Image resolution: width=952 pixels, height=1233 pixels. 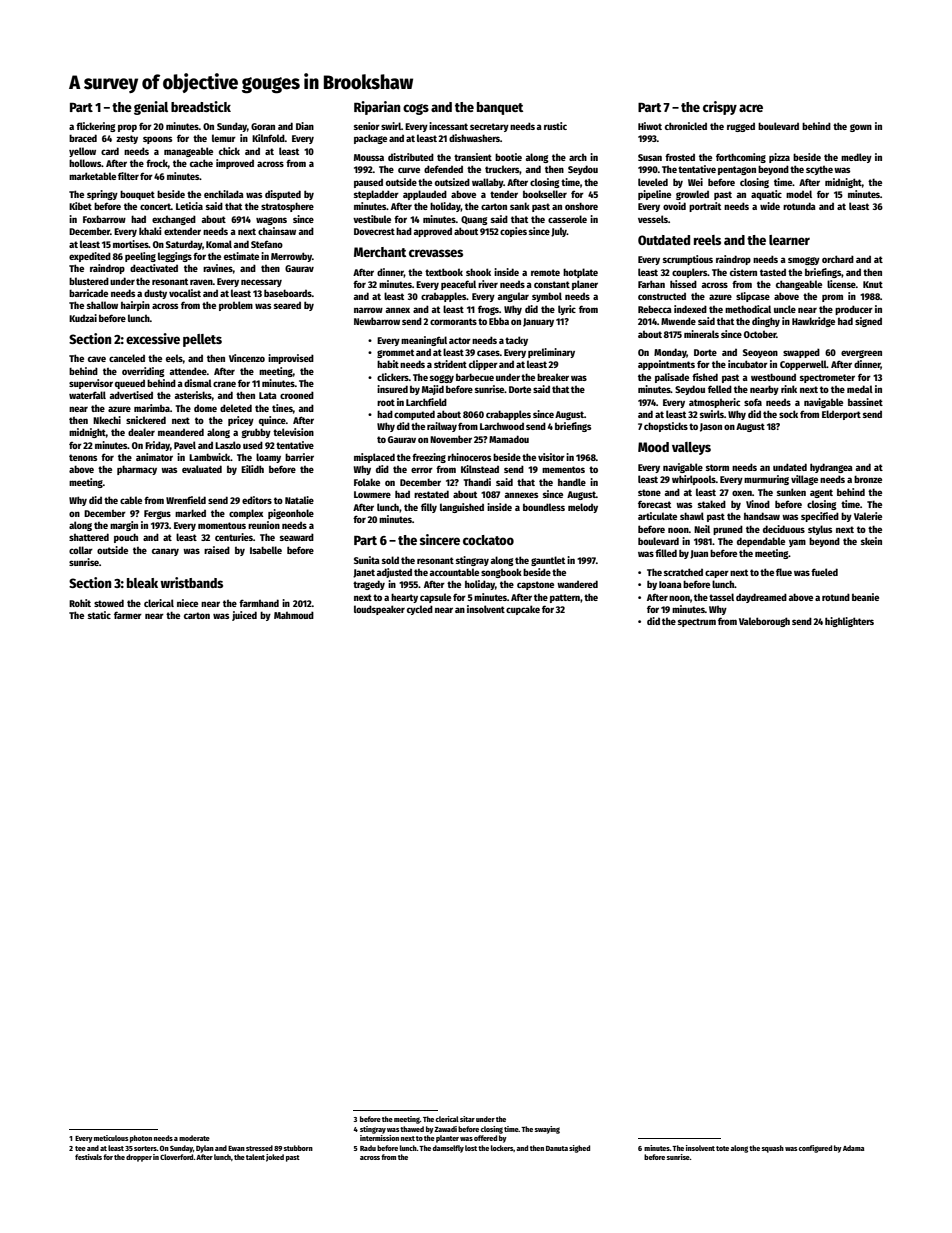 What do you see at coordinates (92, 176) in the screenshot?
I see `marketable` at bounding box center [92, 176].
